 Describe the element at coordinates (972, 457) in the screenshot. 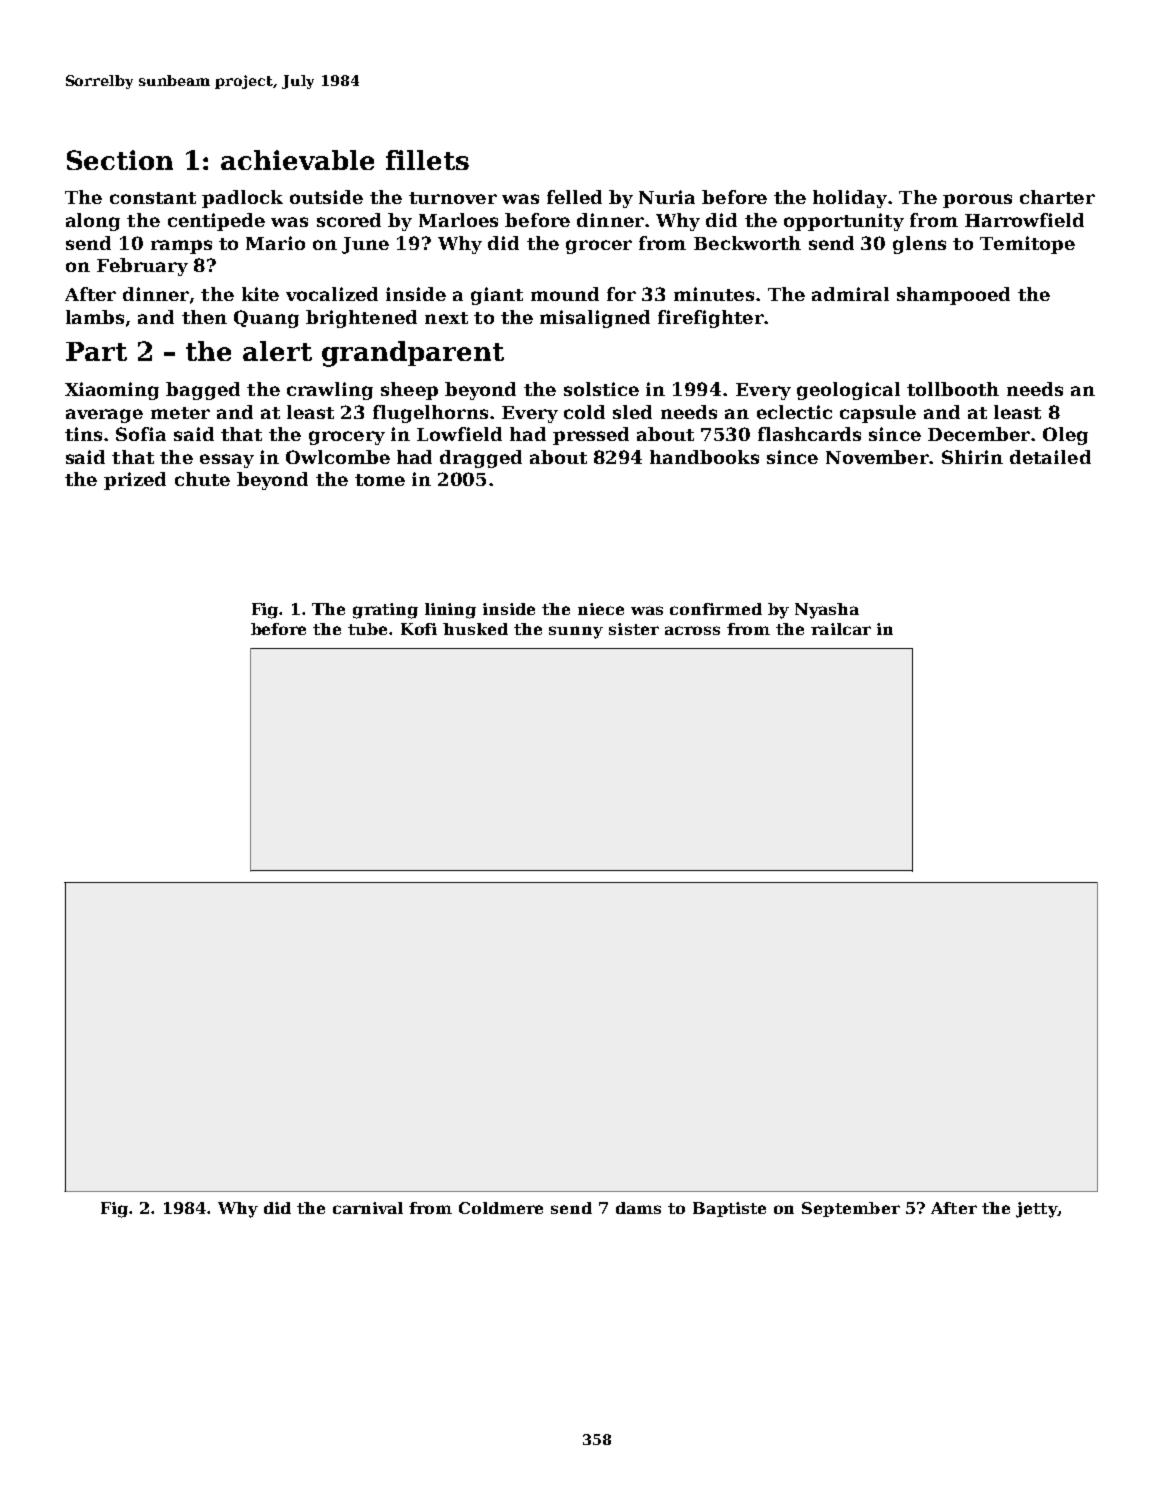

I see `Shirin` at that location.
